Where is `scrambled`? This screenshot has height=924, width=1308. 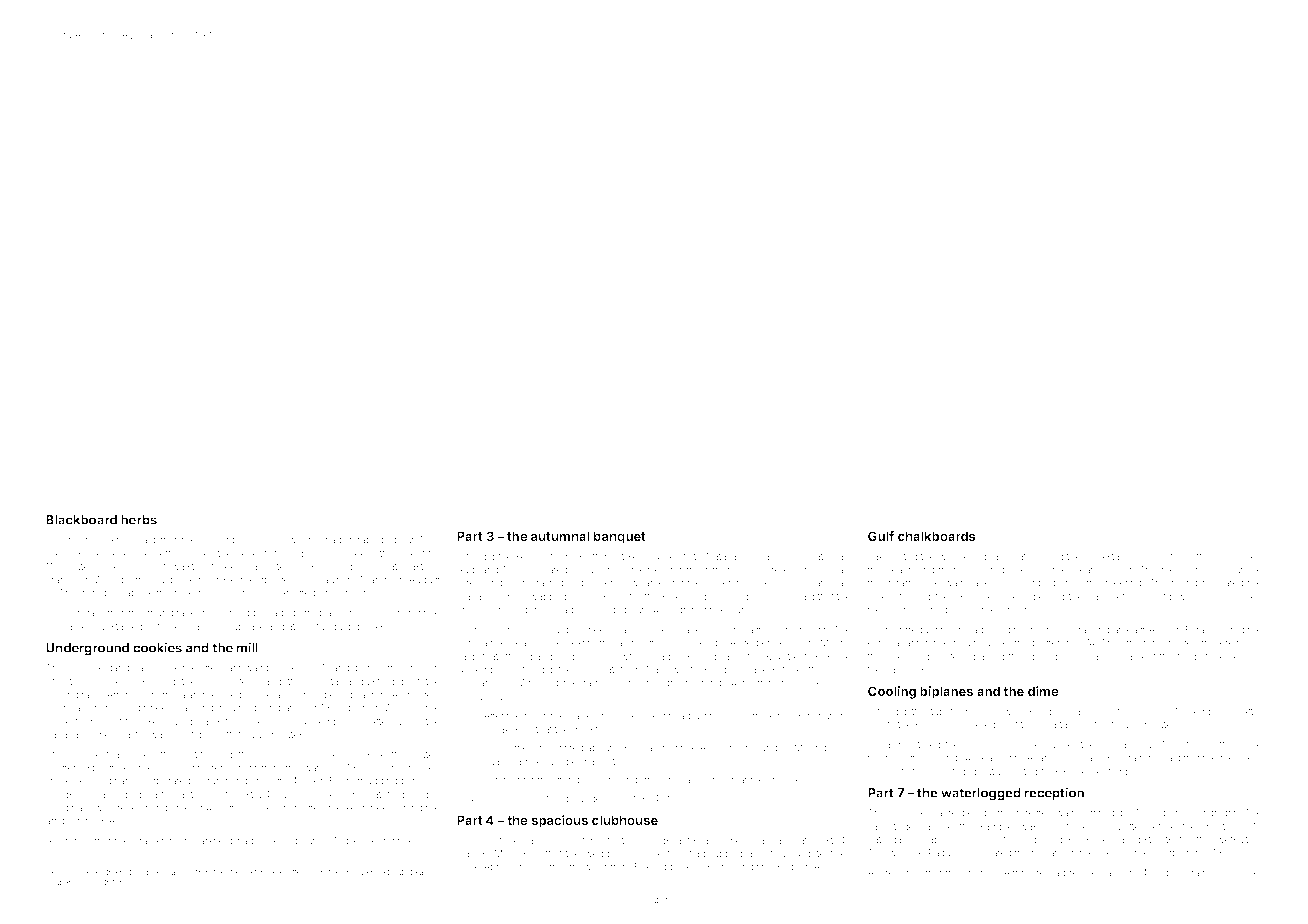 scrambled is located at coordinates (1238, 556).
